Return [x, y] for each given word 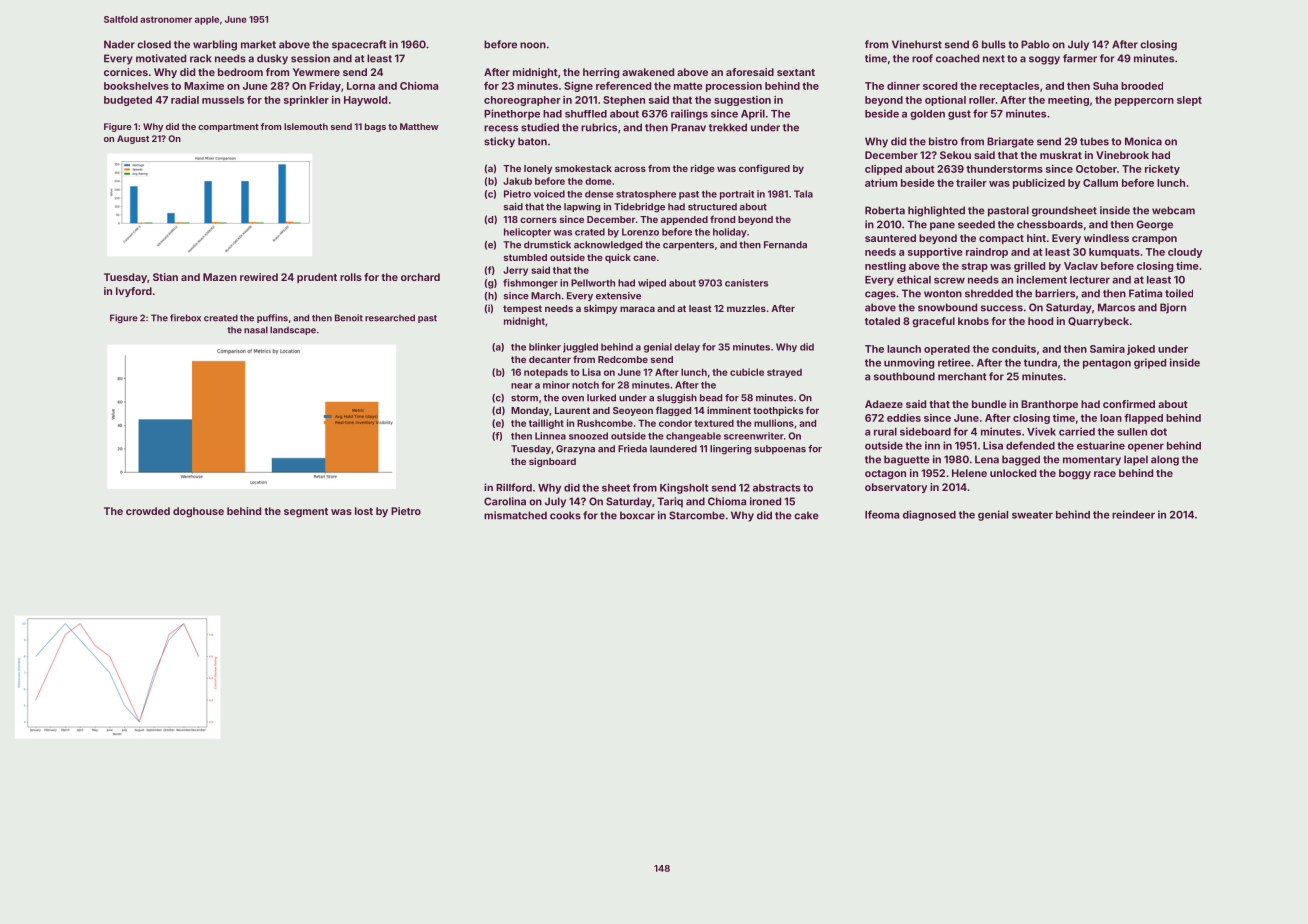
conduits [1014, 349]
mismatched [515, 515]
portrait [737, 195]
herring [601, 73]
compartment [228, 128]
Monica [1143, 141]
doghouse [198, 512]
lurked [601, 398]
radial [185, 100]
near [521, 386]
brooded [1142, 86]
